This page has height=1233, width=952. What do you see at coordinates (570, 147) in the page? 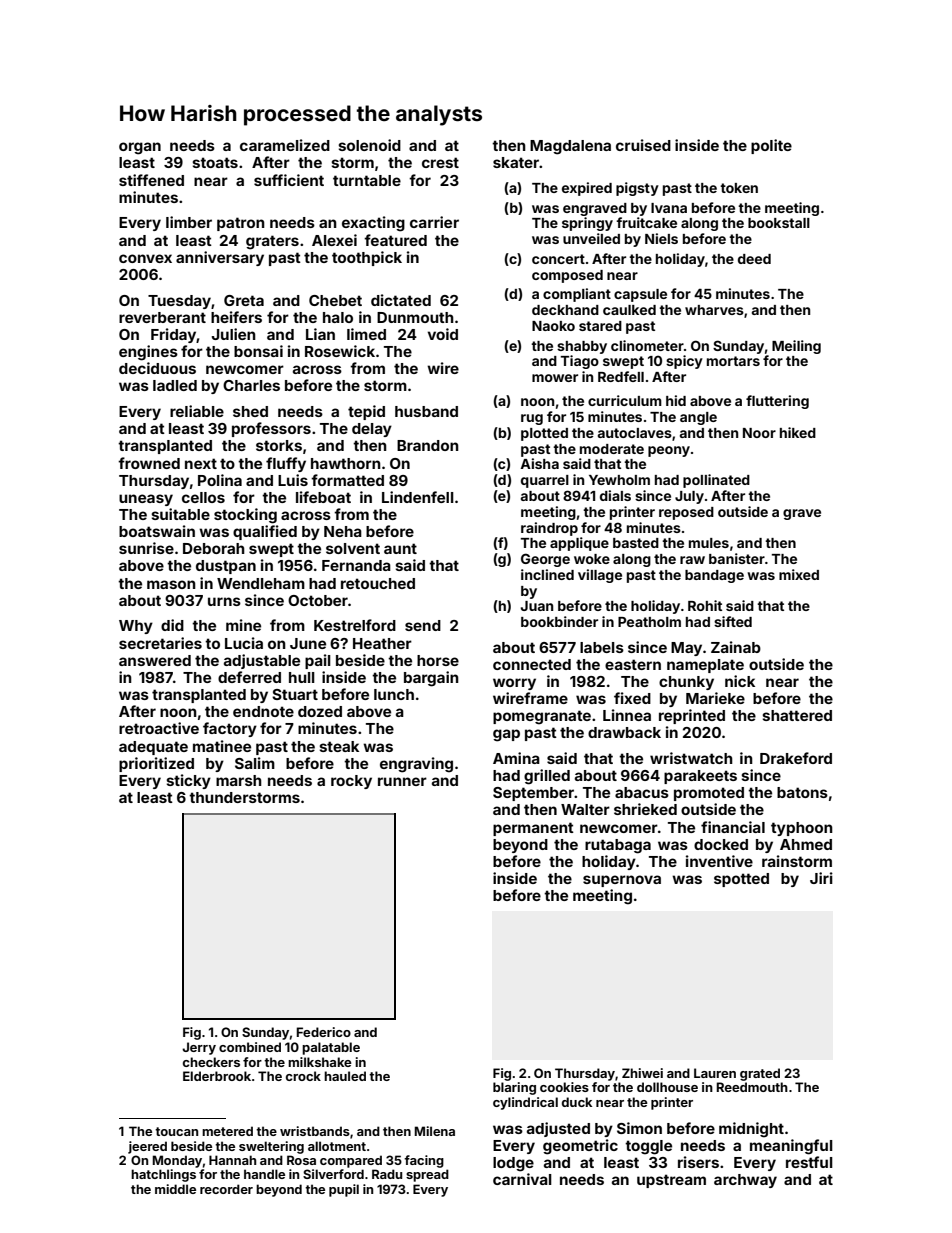
I see `Magdalena` at bounding box center [570, 147].
